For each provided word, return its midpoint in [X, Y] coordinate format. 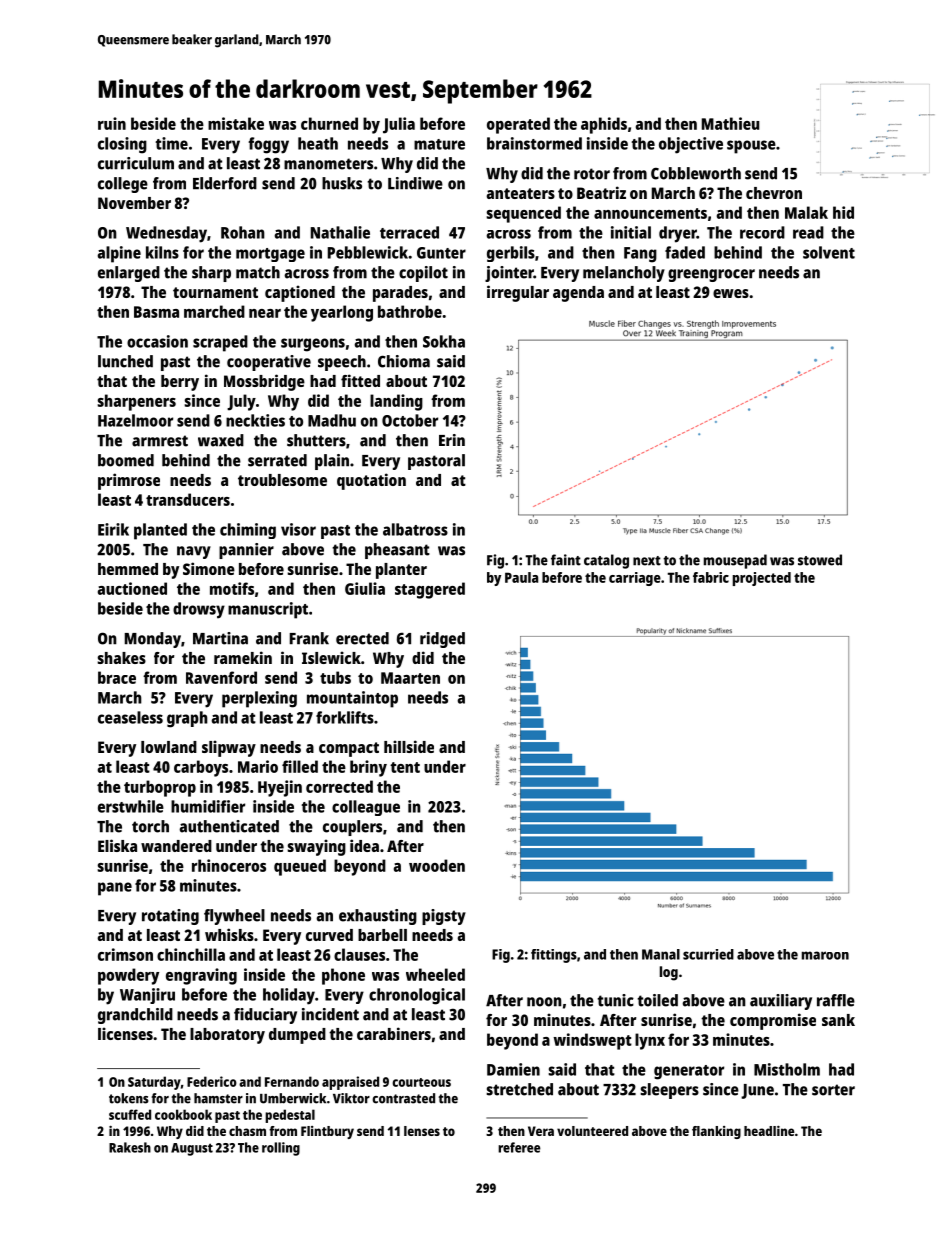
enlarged [129, 274]
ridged [442, 640]
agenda [578, 294]
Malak [806, 212]
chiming [248, 531]
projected [762, 579]
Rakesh [130, 1147]
